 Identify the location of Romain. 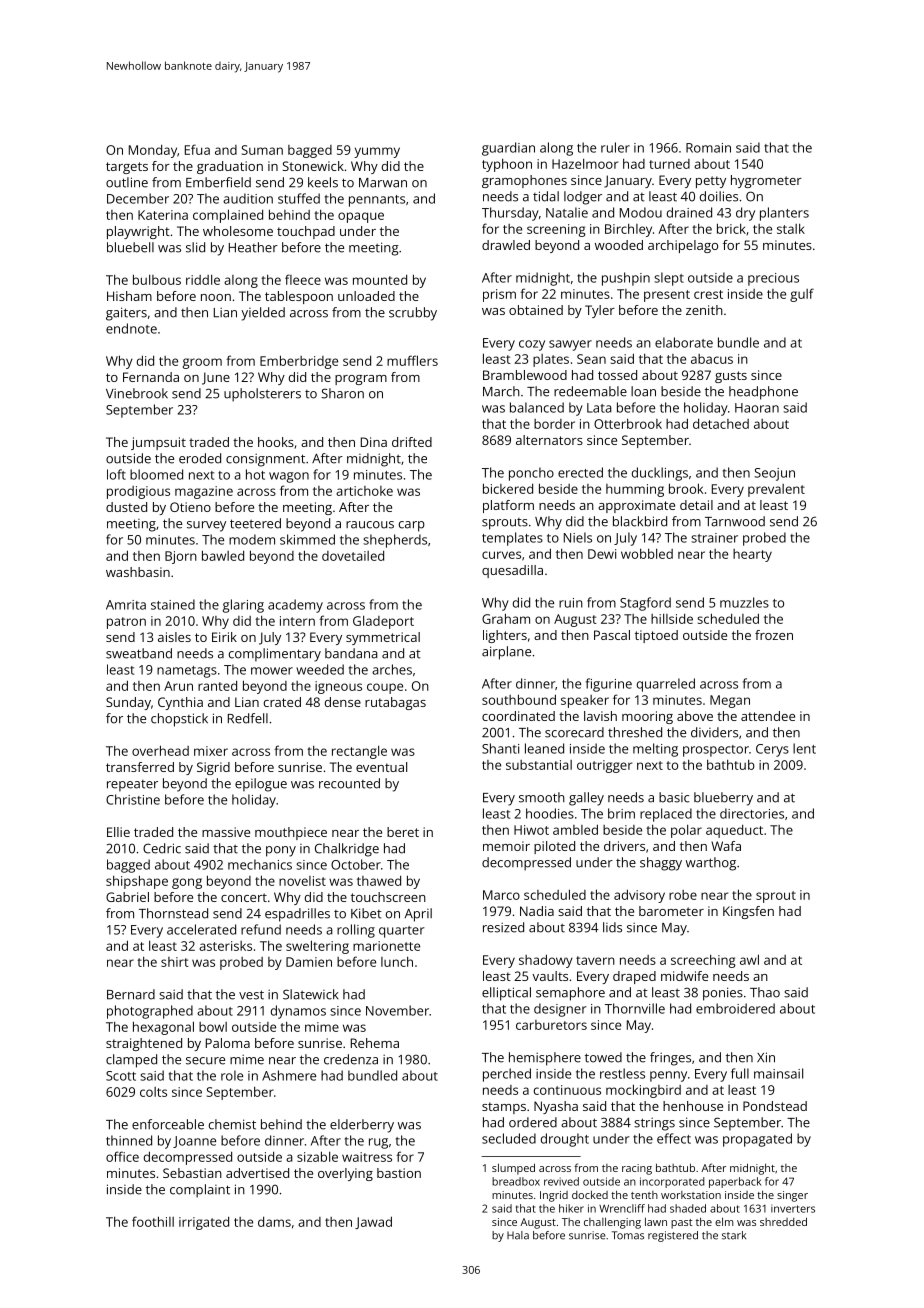
(708, 148).
